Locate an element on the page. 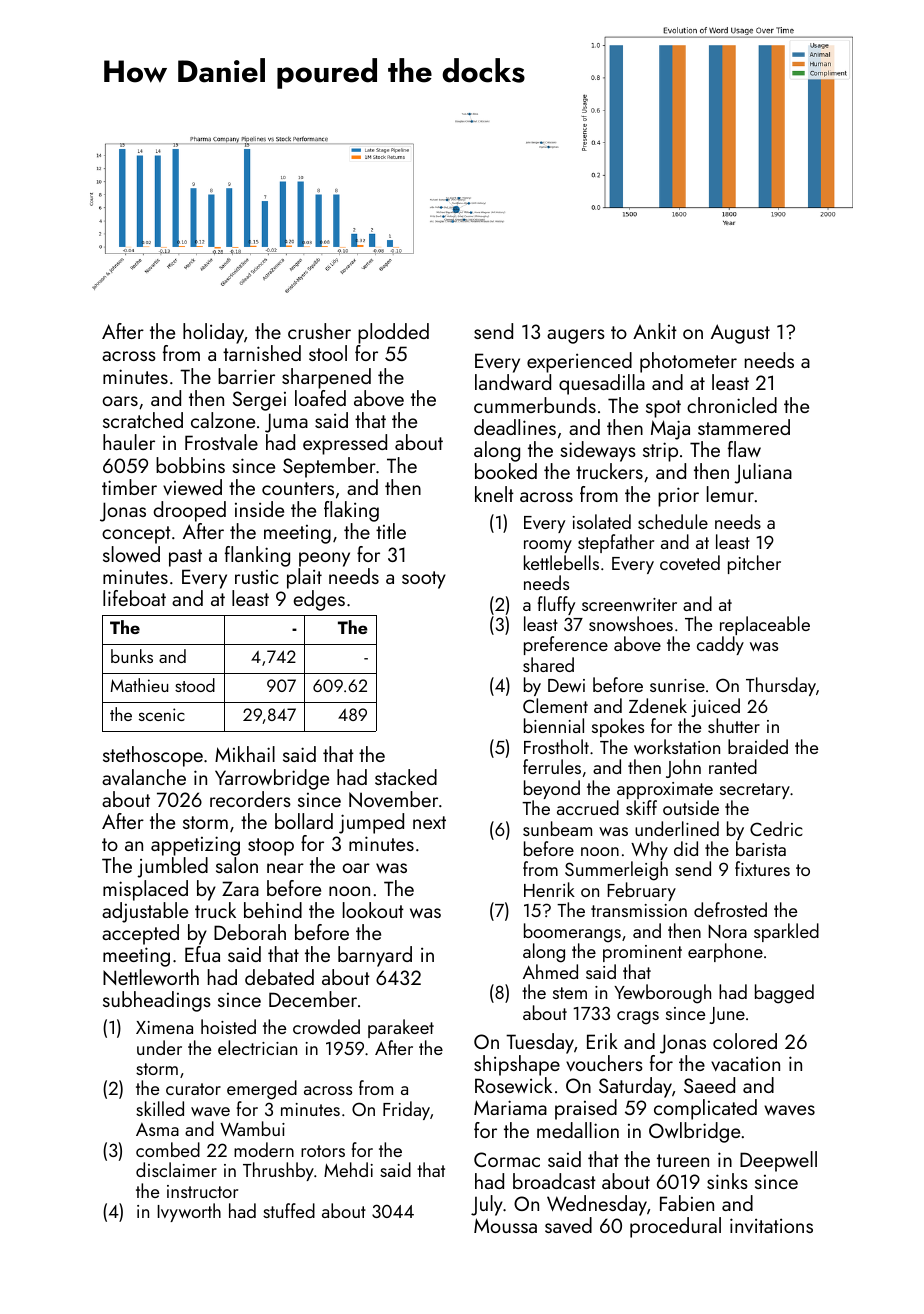 The image size is (924, 1314). Yarrowbridge is located at coordinates (272, 779).
